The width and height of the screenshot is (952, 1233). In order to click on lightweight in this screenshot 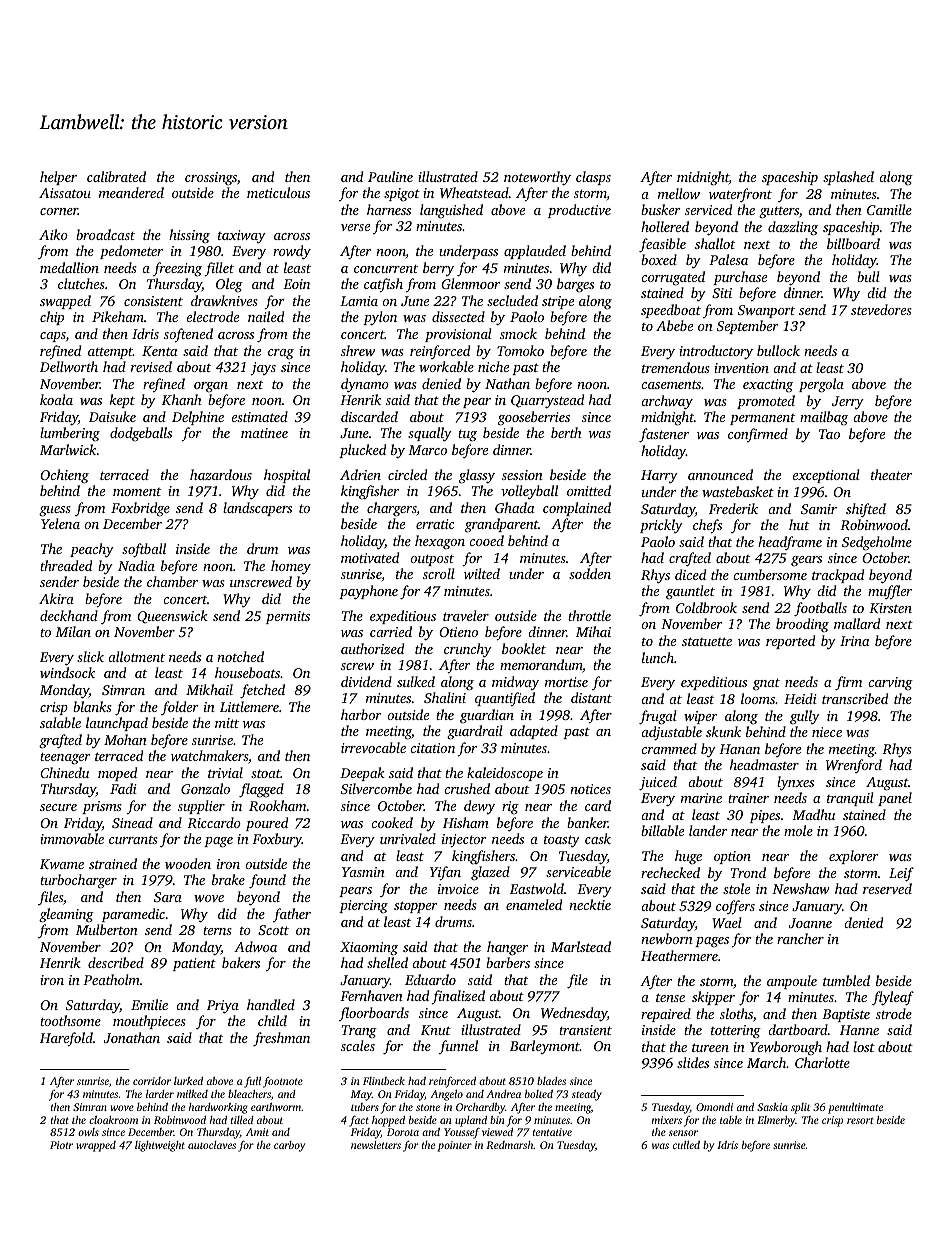, I will do `click(160, 1146)`.
